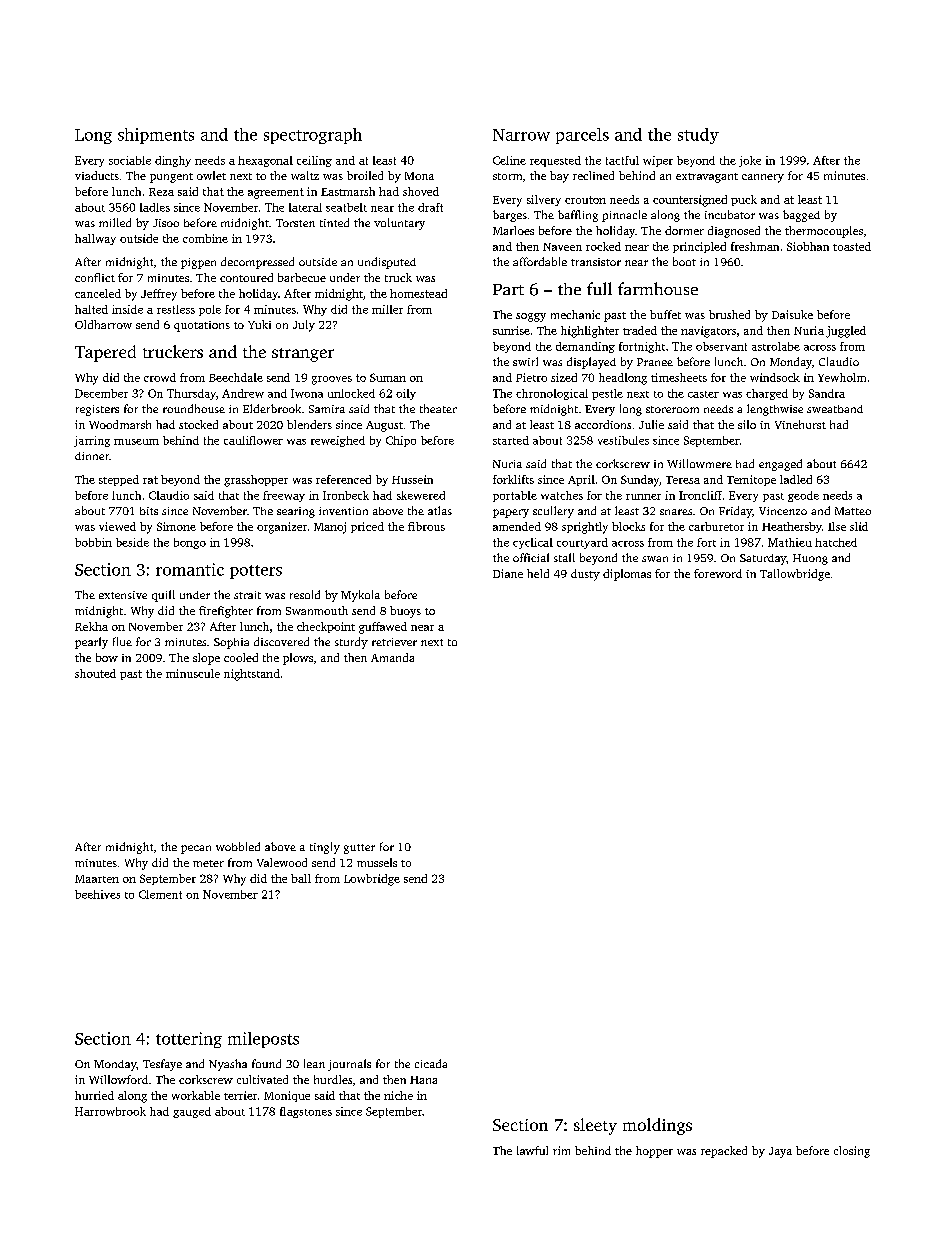  What do you see at coordinates (595, 1126) in the document?
I see `sleety` at bounding box center [595, 1126].
